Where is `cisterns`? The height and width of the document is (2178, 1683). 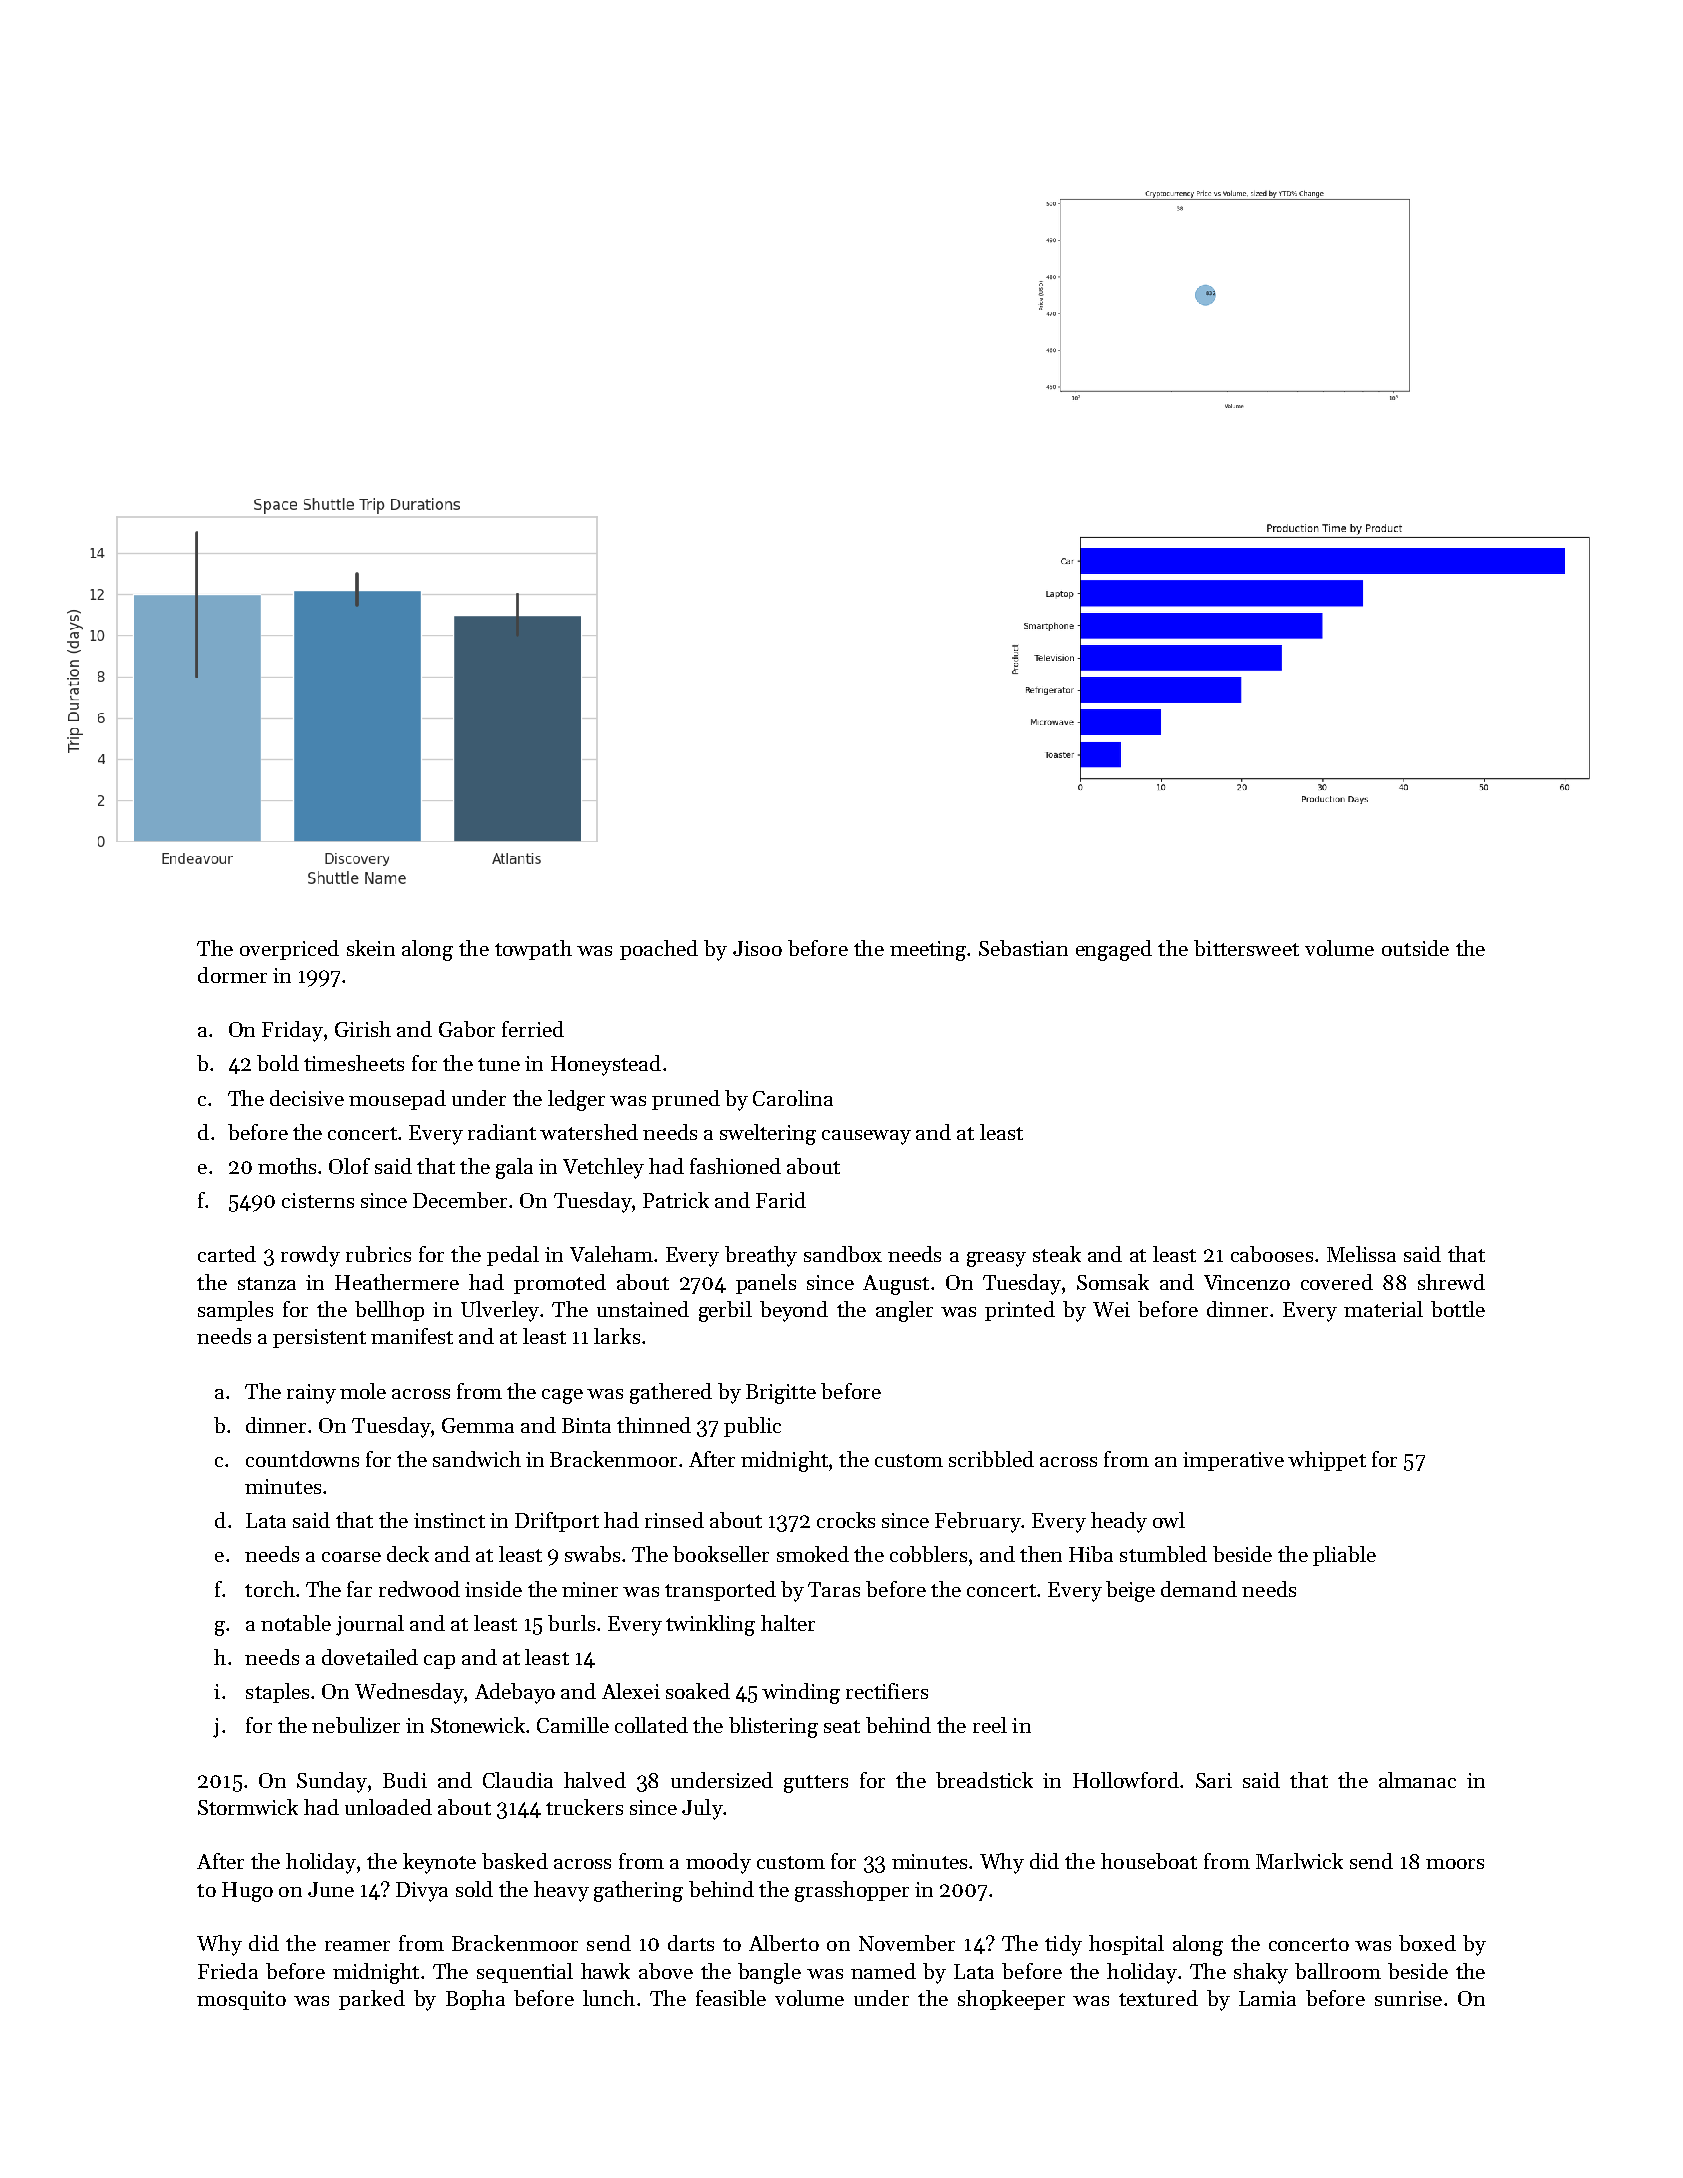
cisterns is located at coordinates (318, 1200).
